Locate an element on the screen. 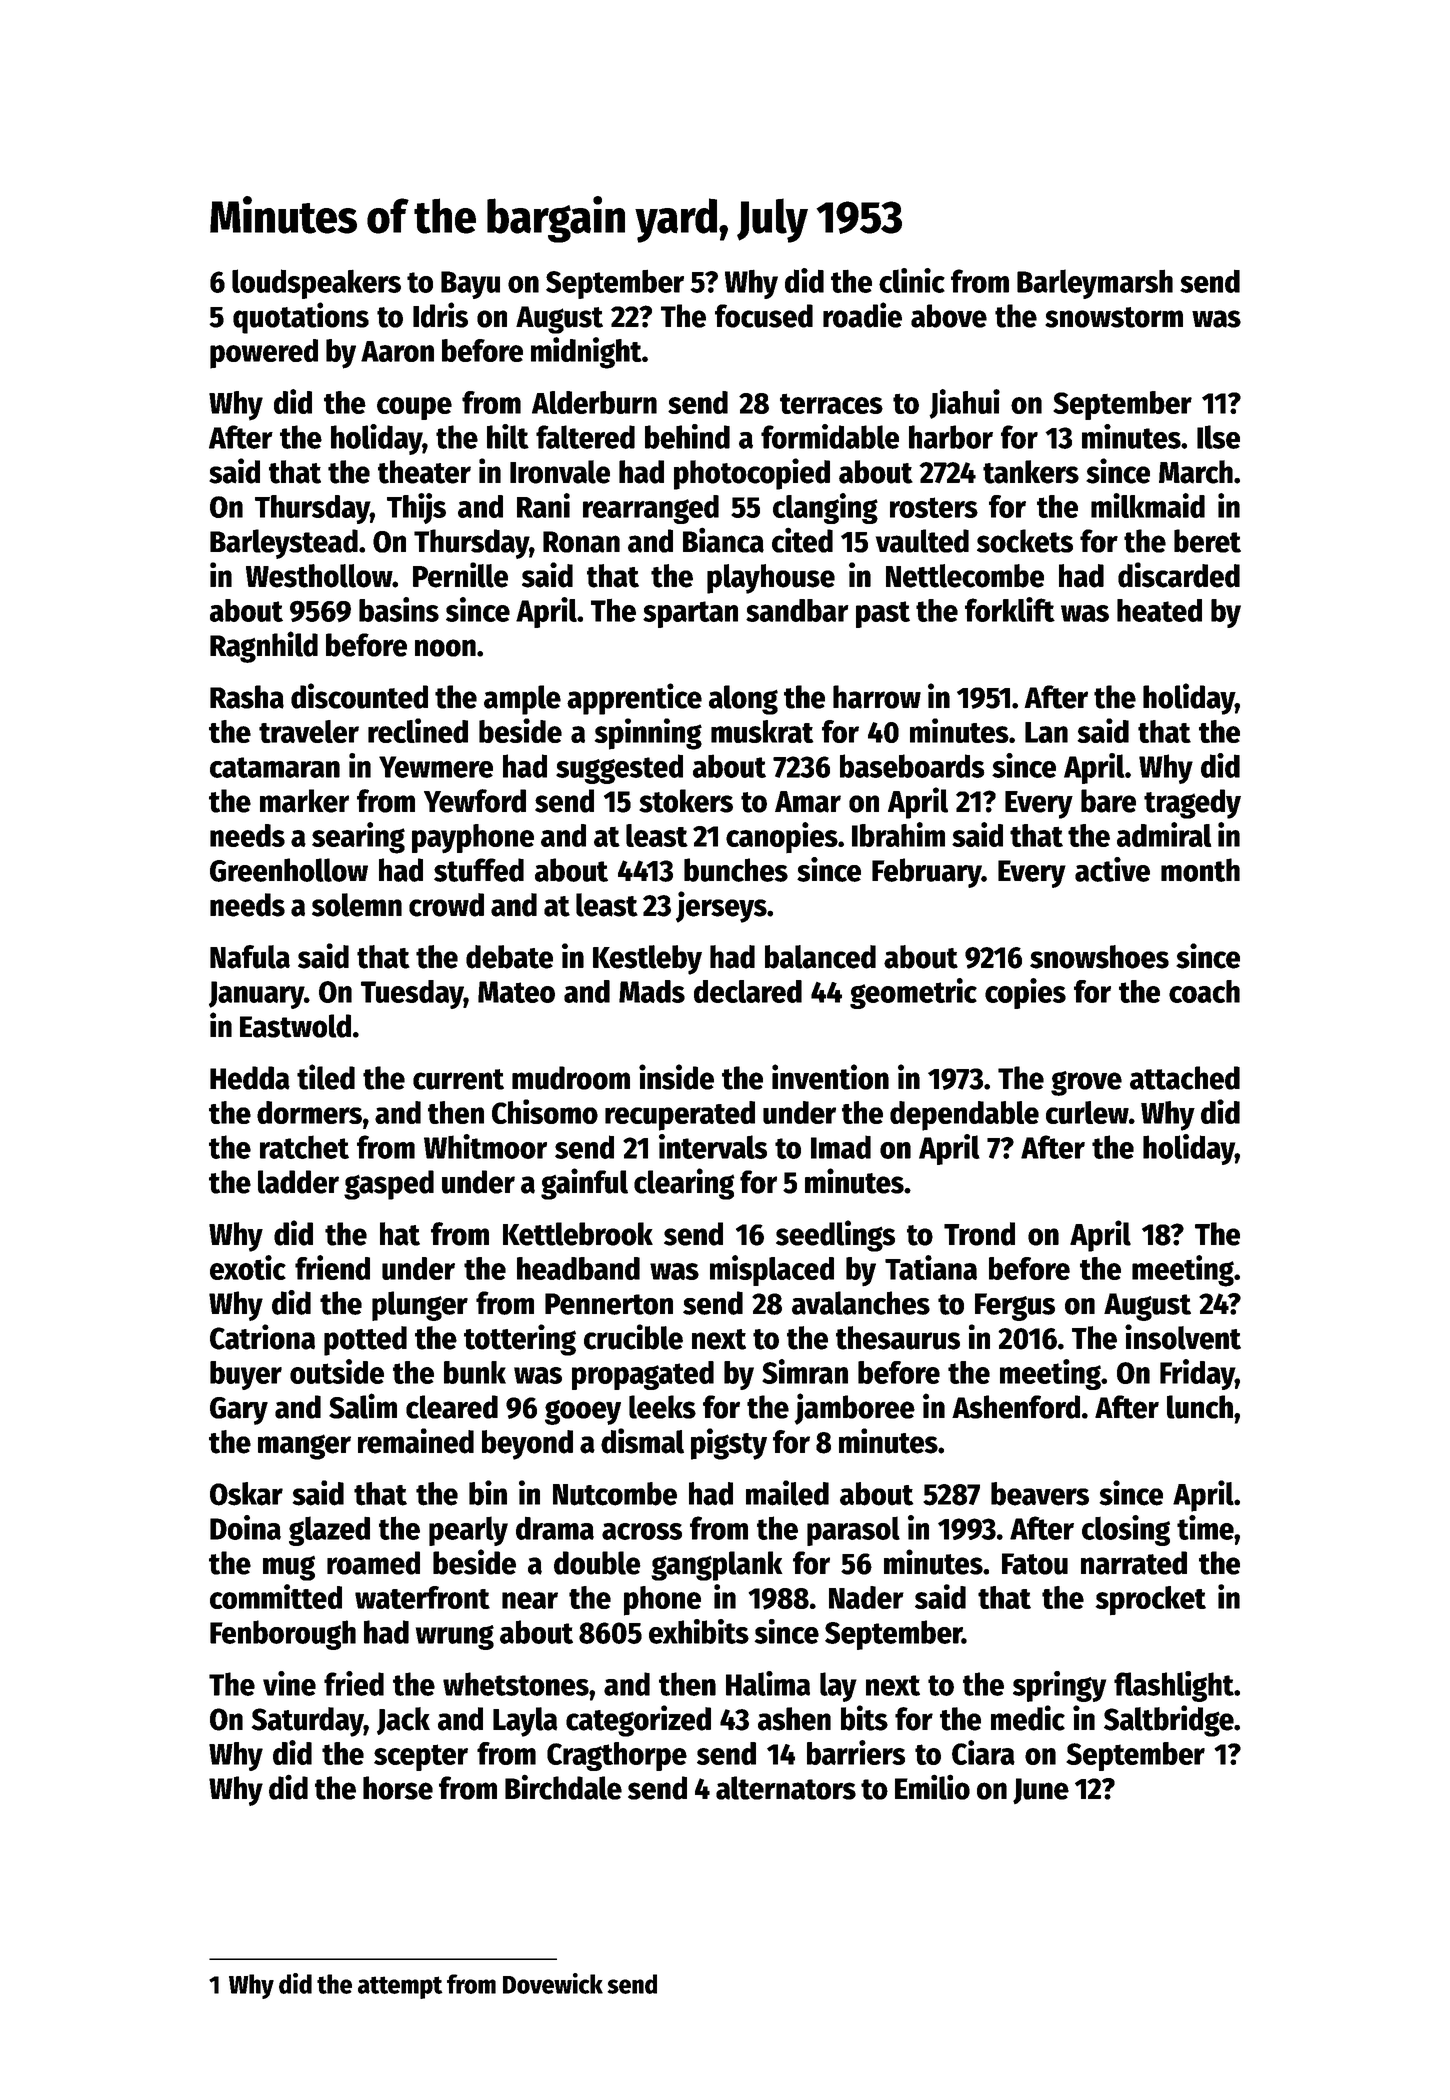 This screenshot has height=2100, width=1450. Nafula is located at coordinates (250, 957).
